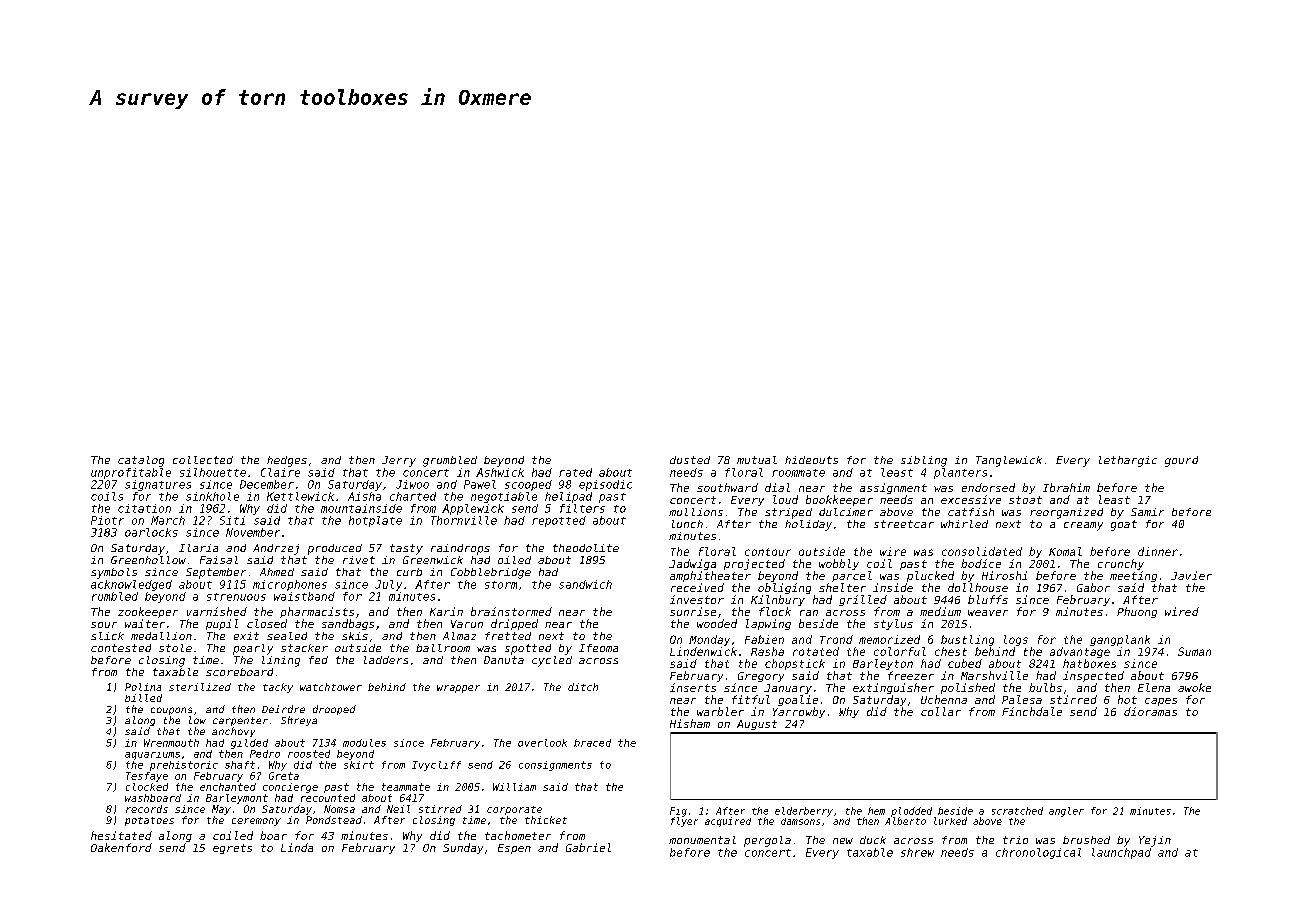  What do you see at coordinates (148, 560) in the screenshot?
I see `Greenhollow` at bounding box center [148, 560].
